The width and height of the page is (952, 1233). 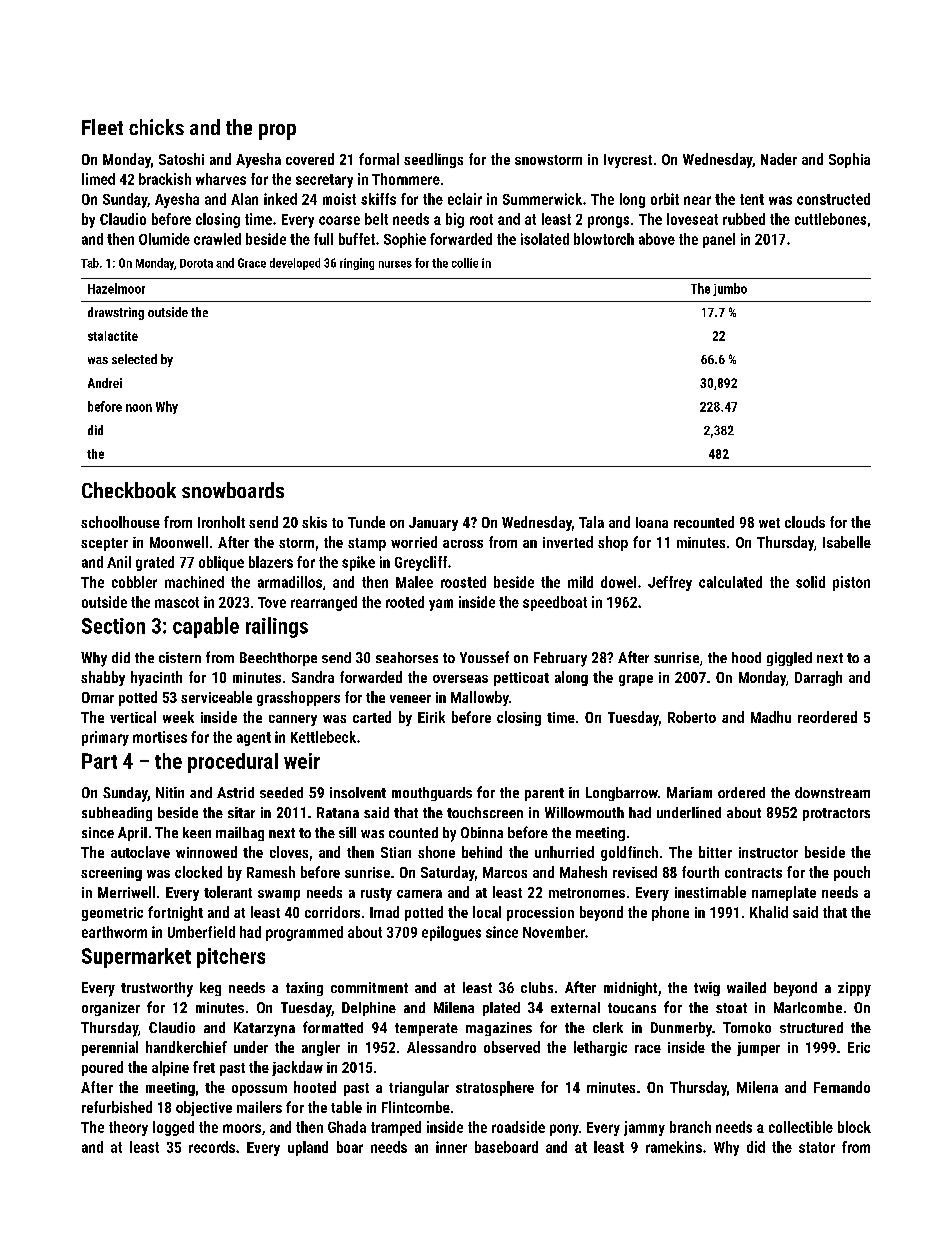 What do you see at coordinates (173, 1128) in the page?
I see `logged` at bounding box center [173, 1128].
